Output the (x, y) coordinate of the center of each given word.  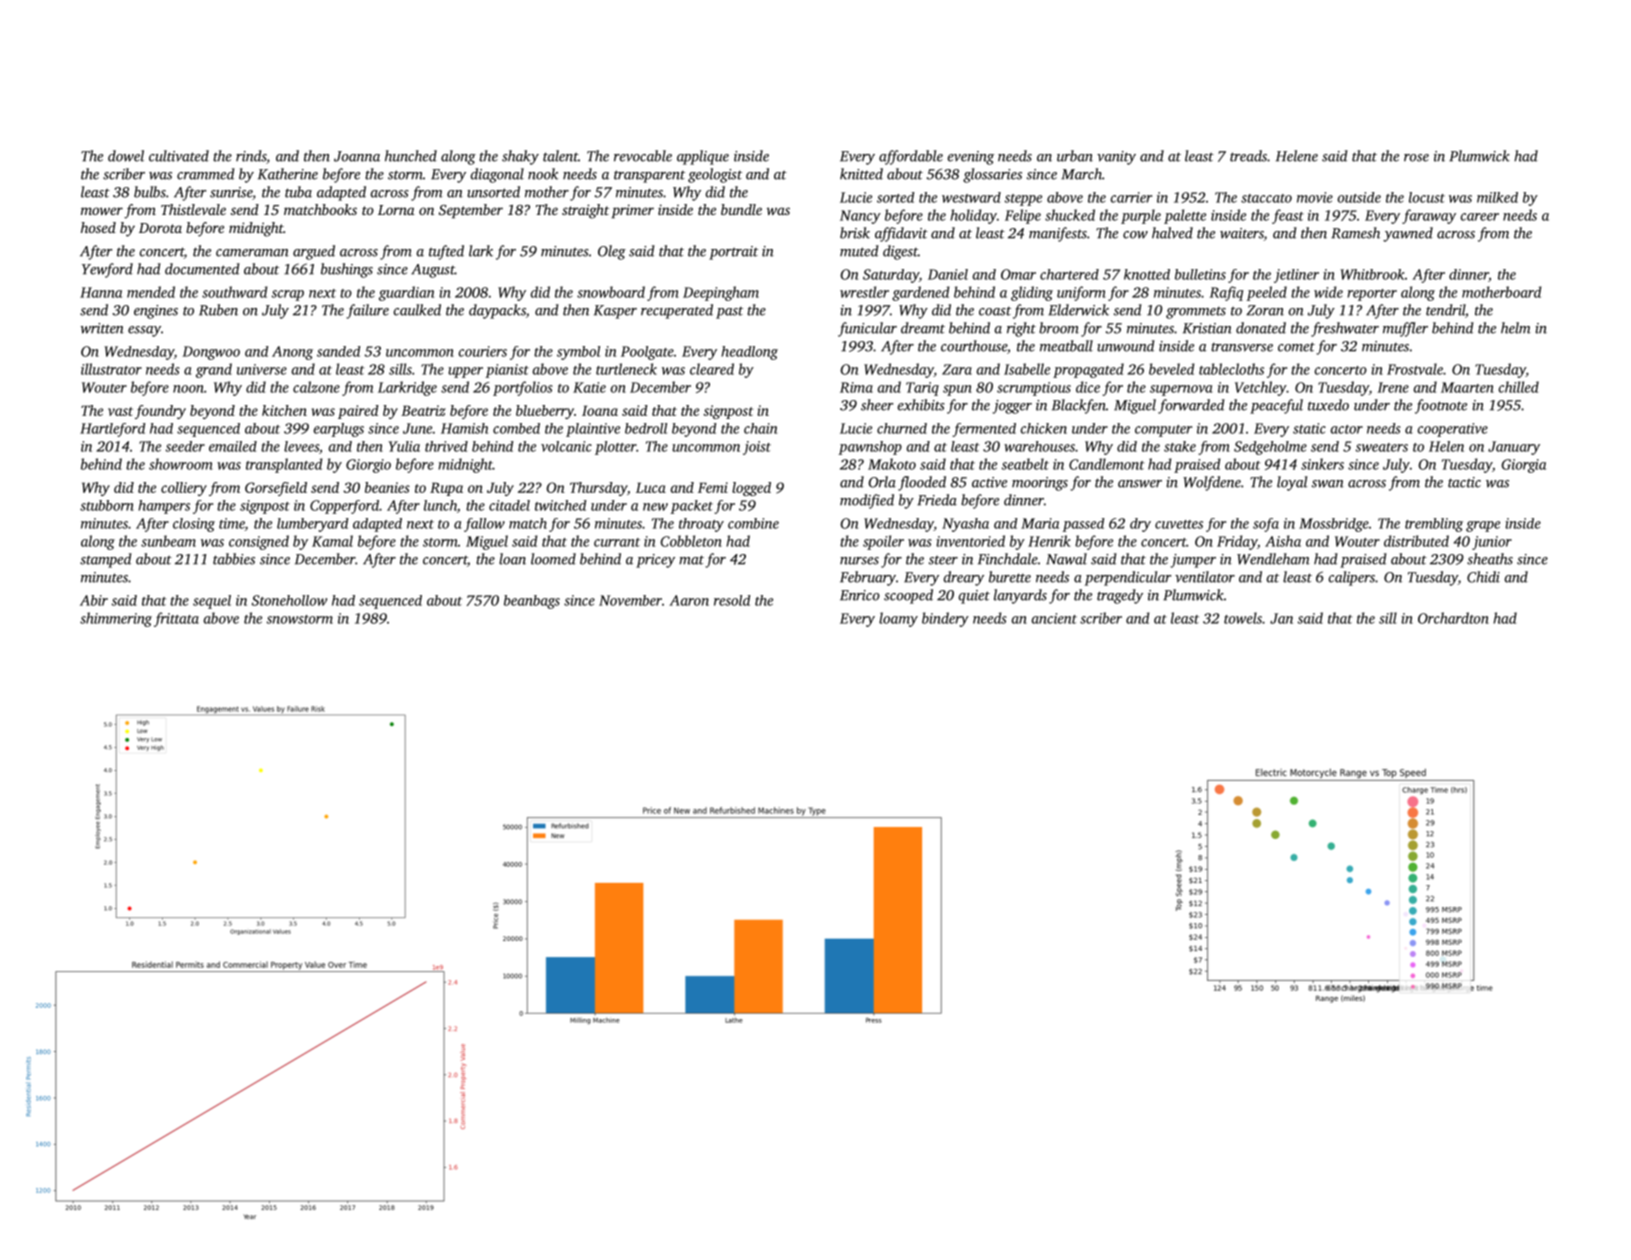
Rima (856, 387)
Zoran (1265, 310)
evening (971, 158)
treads (1248, 156)
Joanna (357, 156)
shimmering (116, 619)
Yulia (404, 446)
